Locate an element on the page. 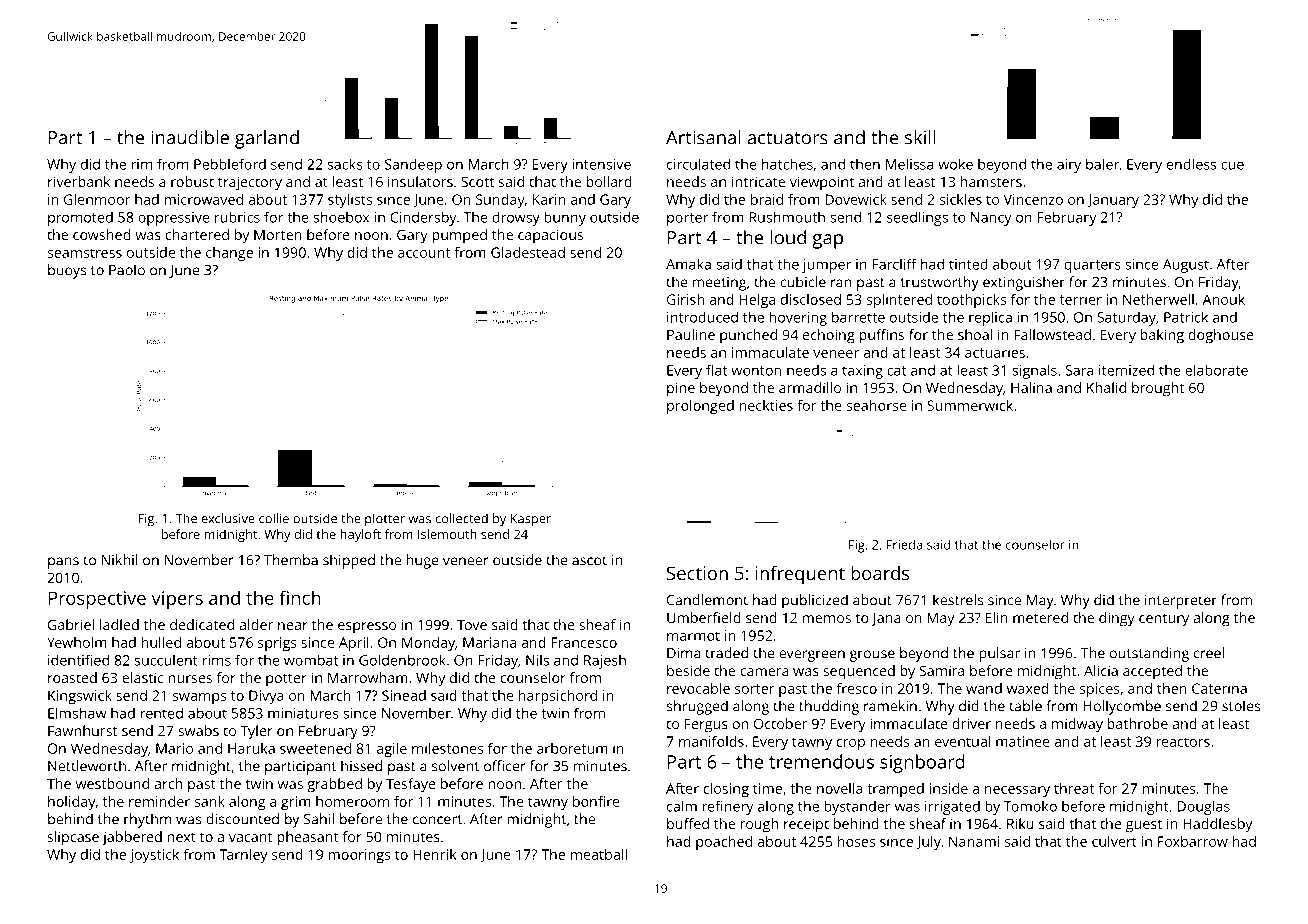  trajectory is located at coordinates (250, 183).
